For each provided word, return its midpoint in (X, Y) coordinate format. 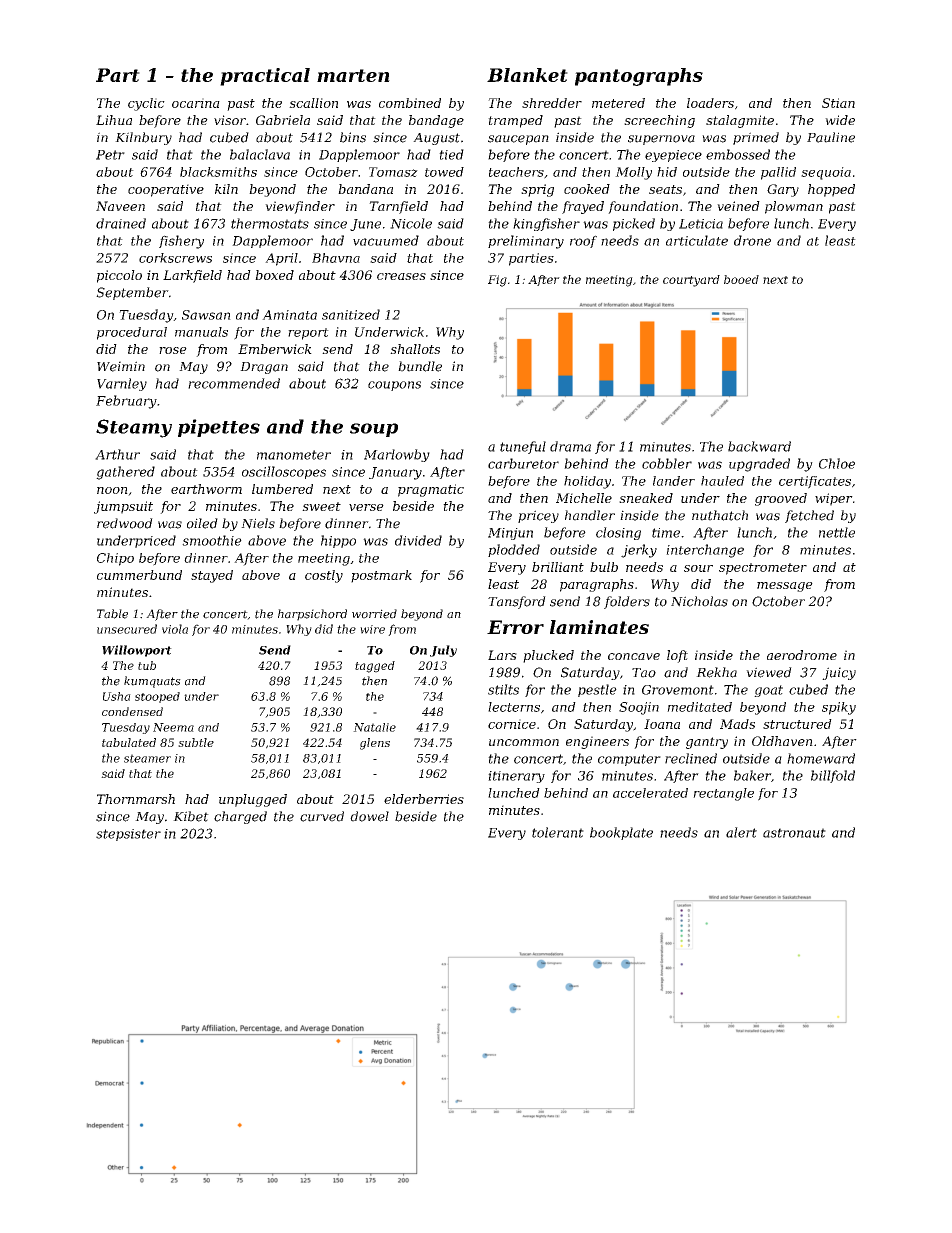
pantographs (639, 77)
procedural (132, 333)
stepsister (128, 835)
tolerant (558, 832)
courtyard (691, 281)
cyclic (146, 104)
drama (570, 446)
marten (353, 75)
